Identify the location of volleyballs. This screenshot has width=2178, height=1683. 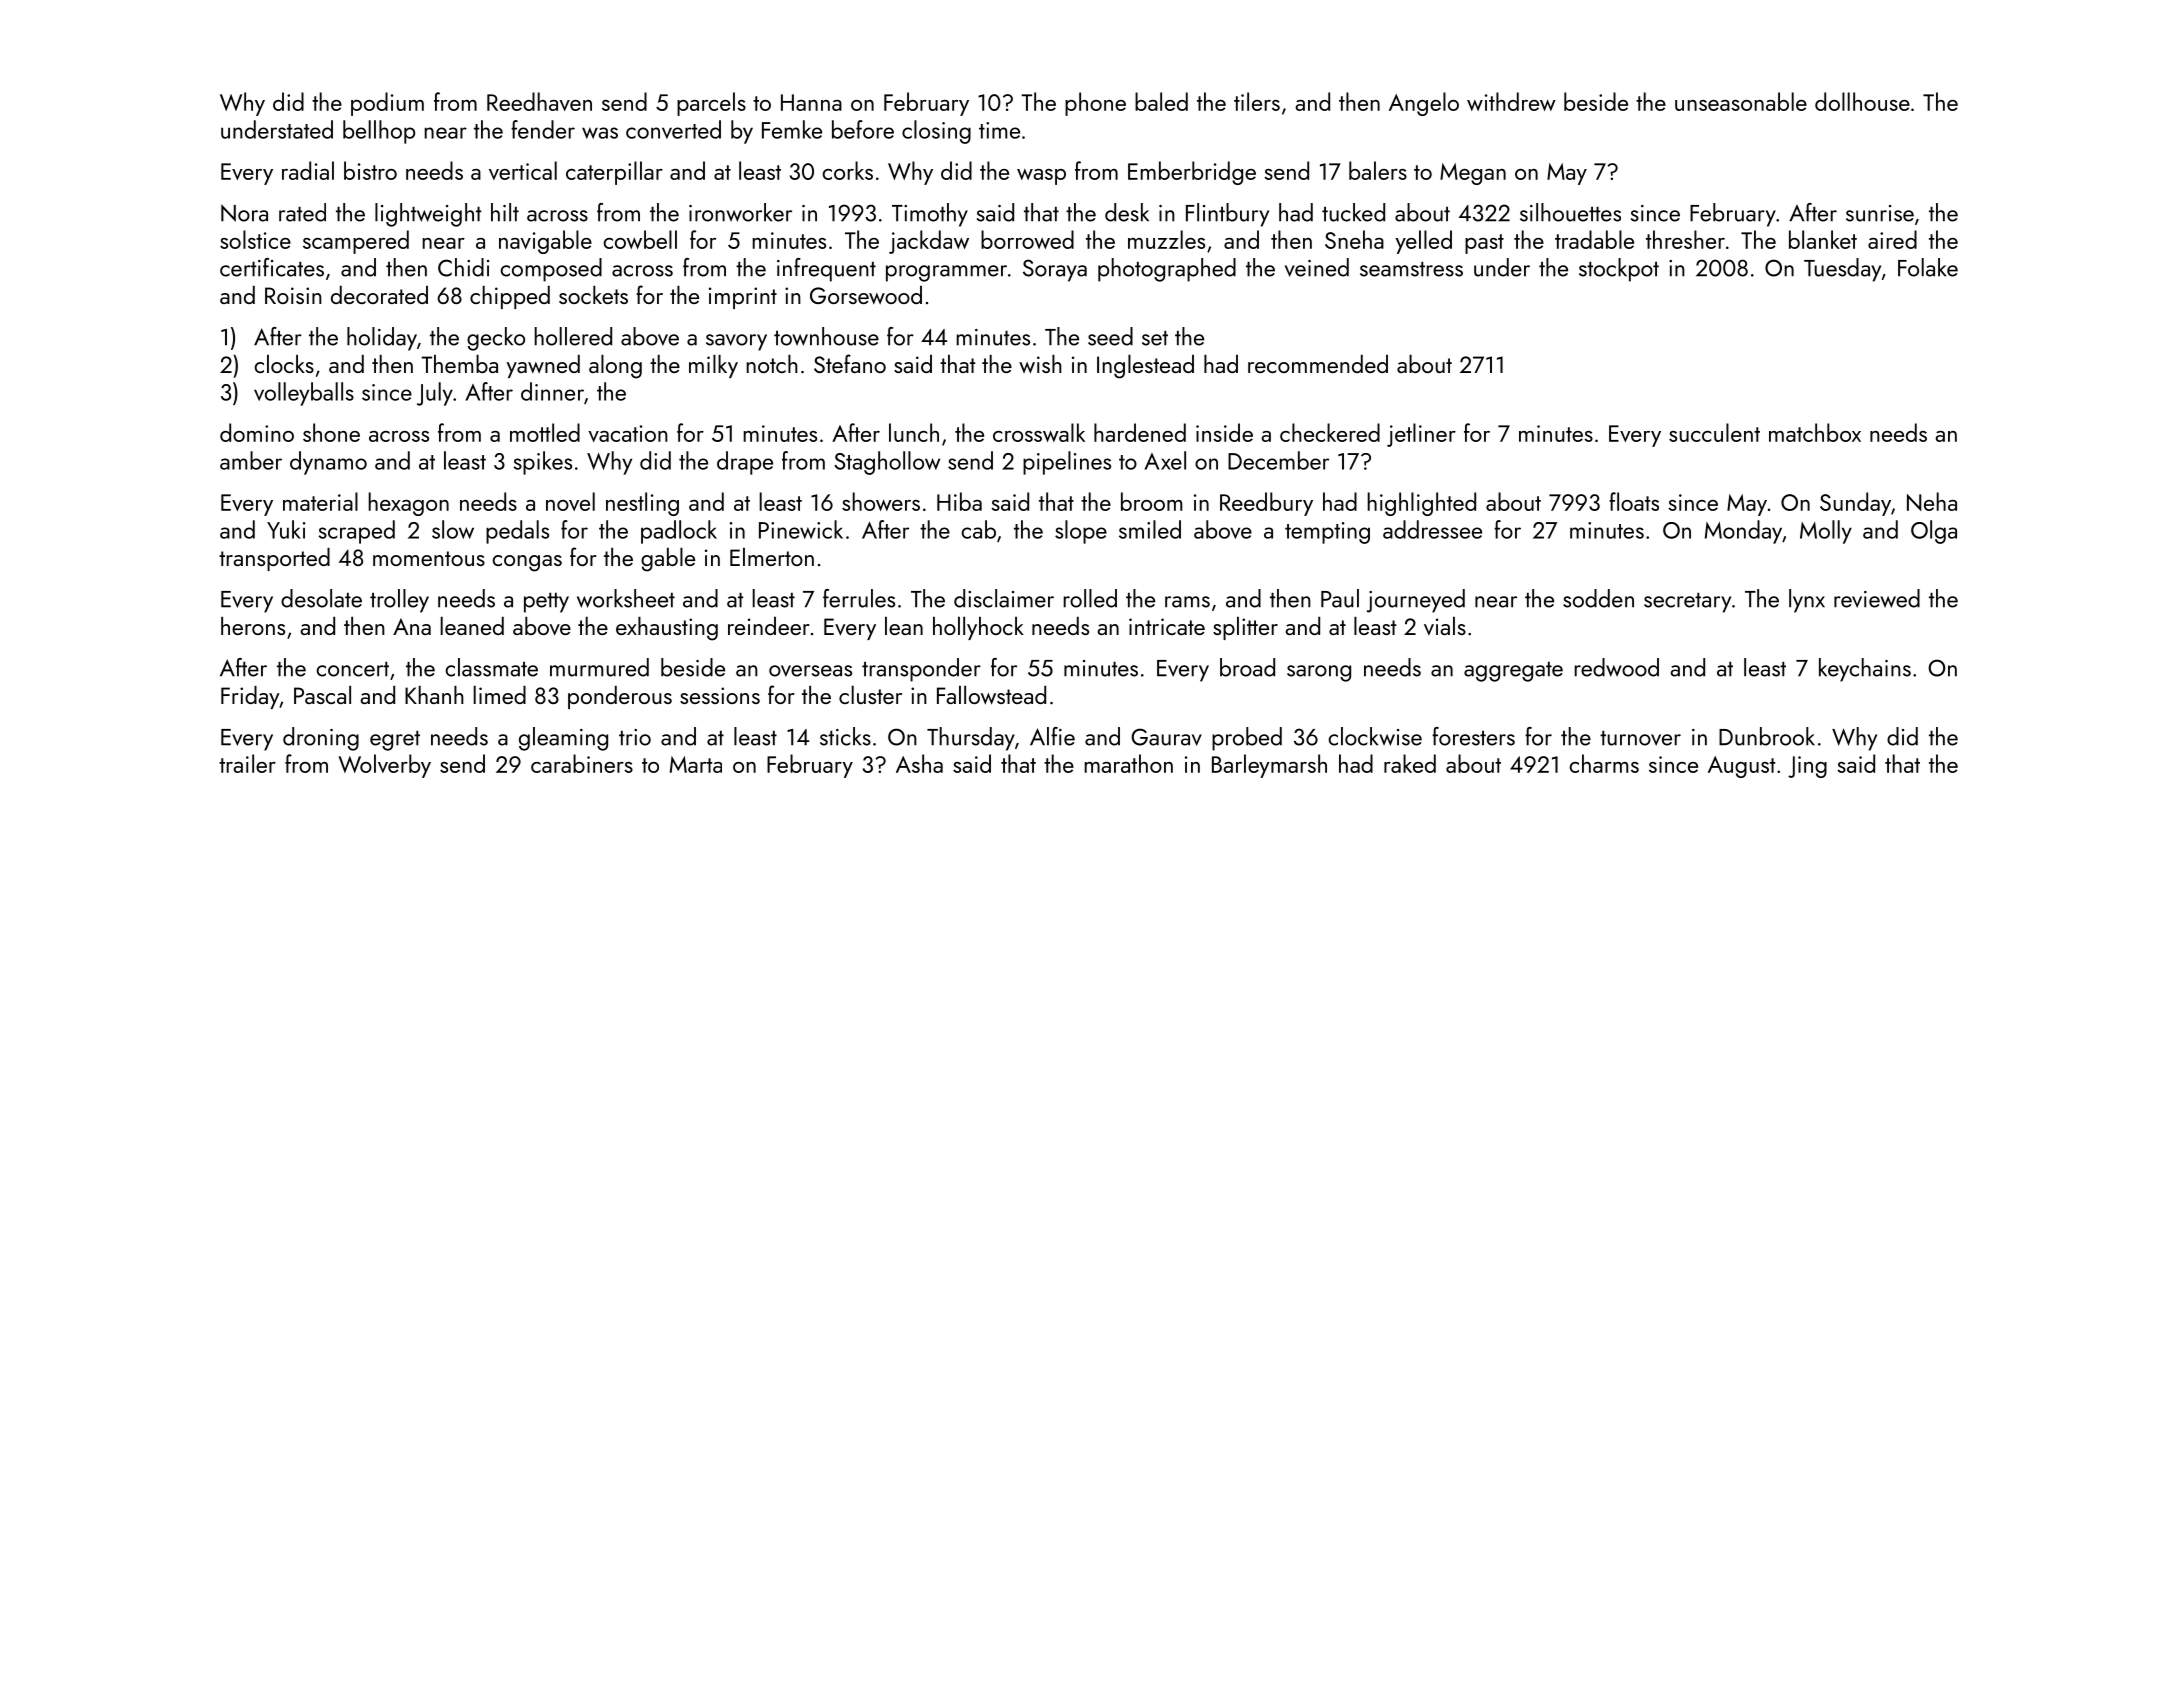
(304, 394).
